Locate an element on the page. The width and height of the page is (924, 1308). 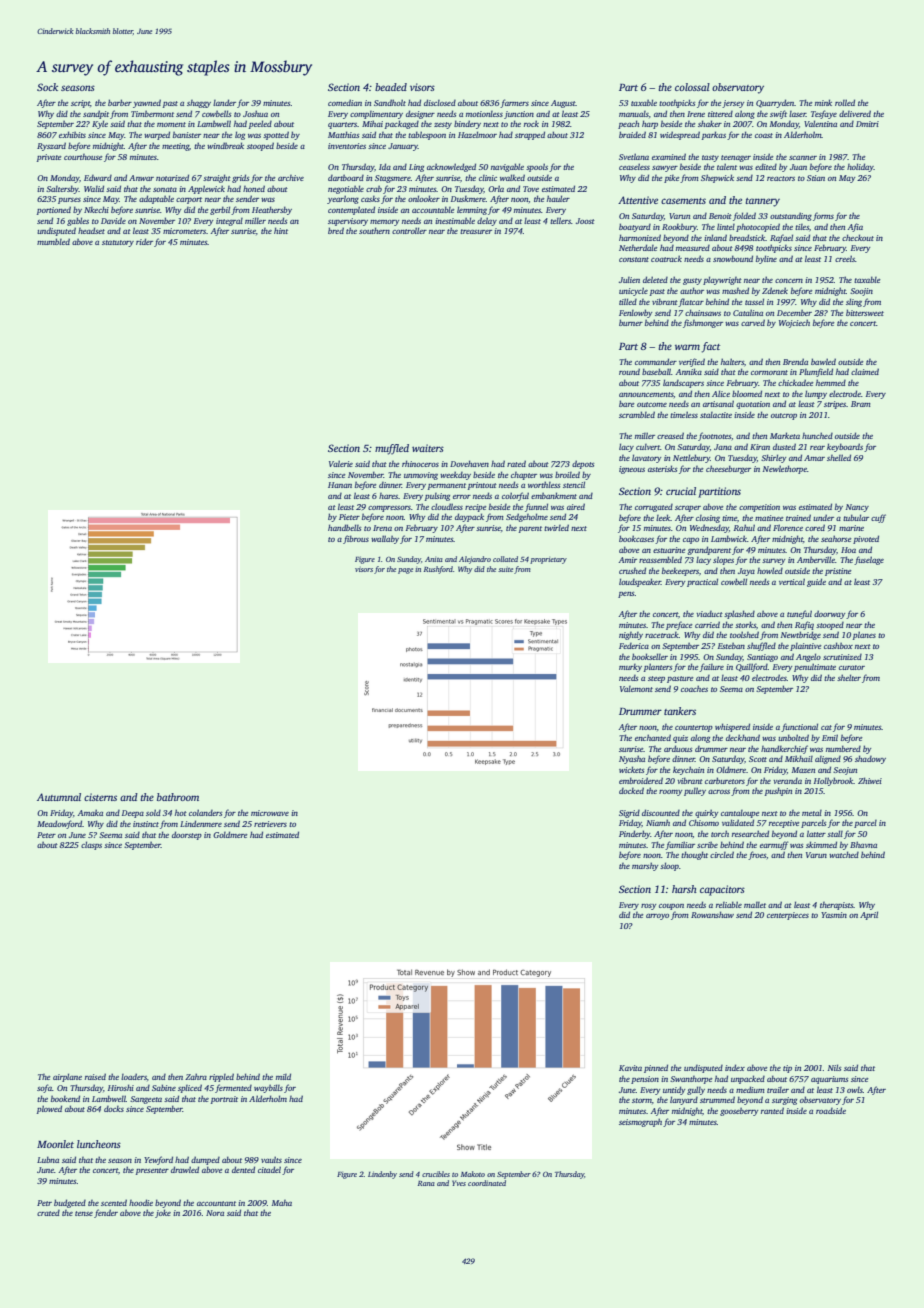
handbells is located at coordinates (344, 527).
